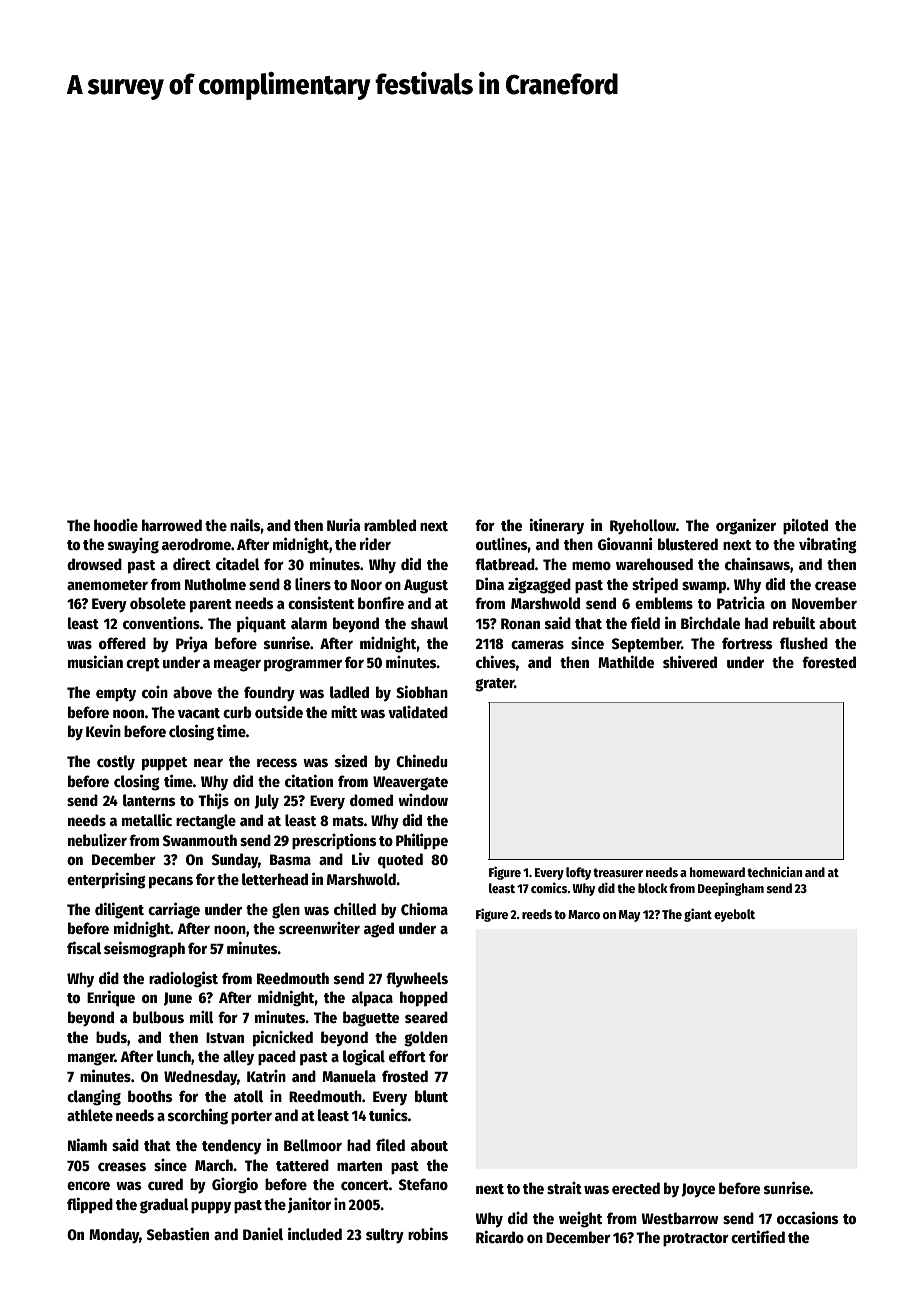 The image size is (924, 1308). What do you see at coordinates (734, 915) in the image?
I see `eyebolt` at bounding box center [734, 915].
